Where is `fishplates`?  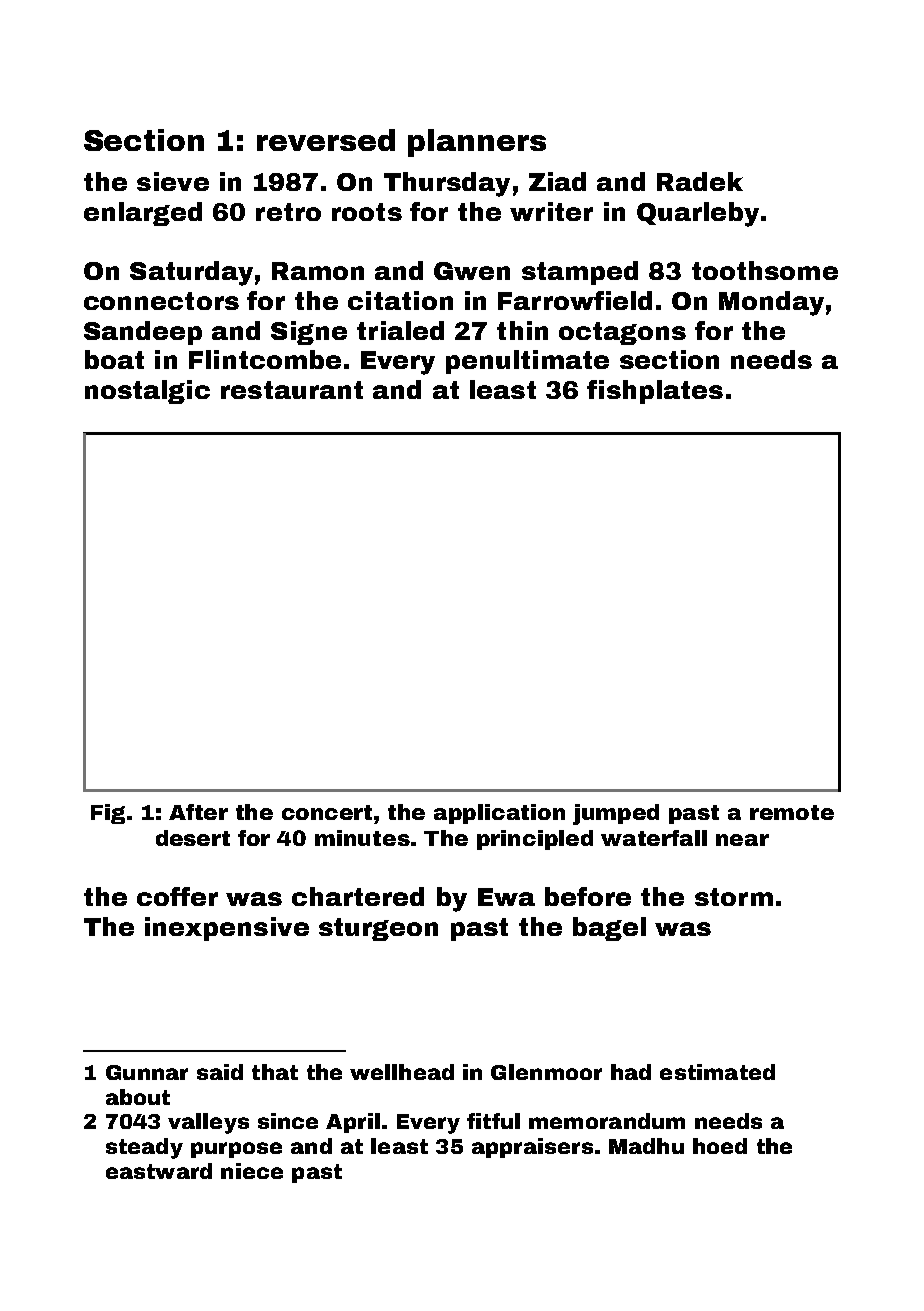
fishplates is located at coordinates (655, 392).
